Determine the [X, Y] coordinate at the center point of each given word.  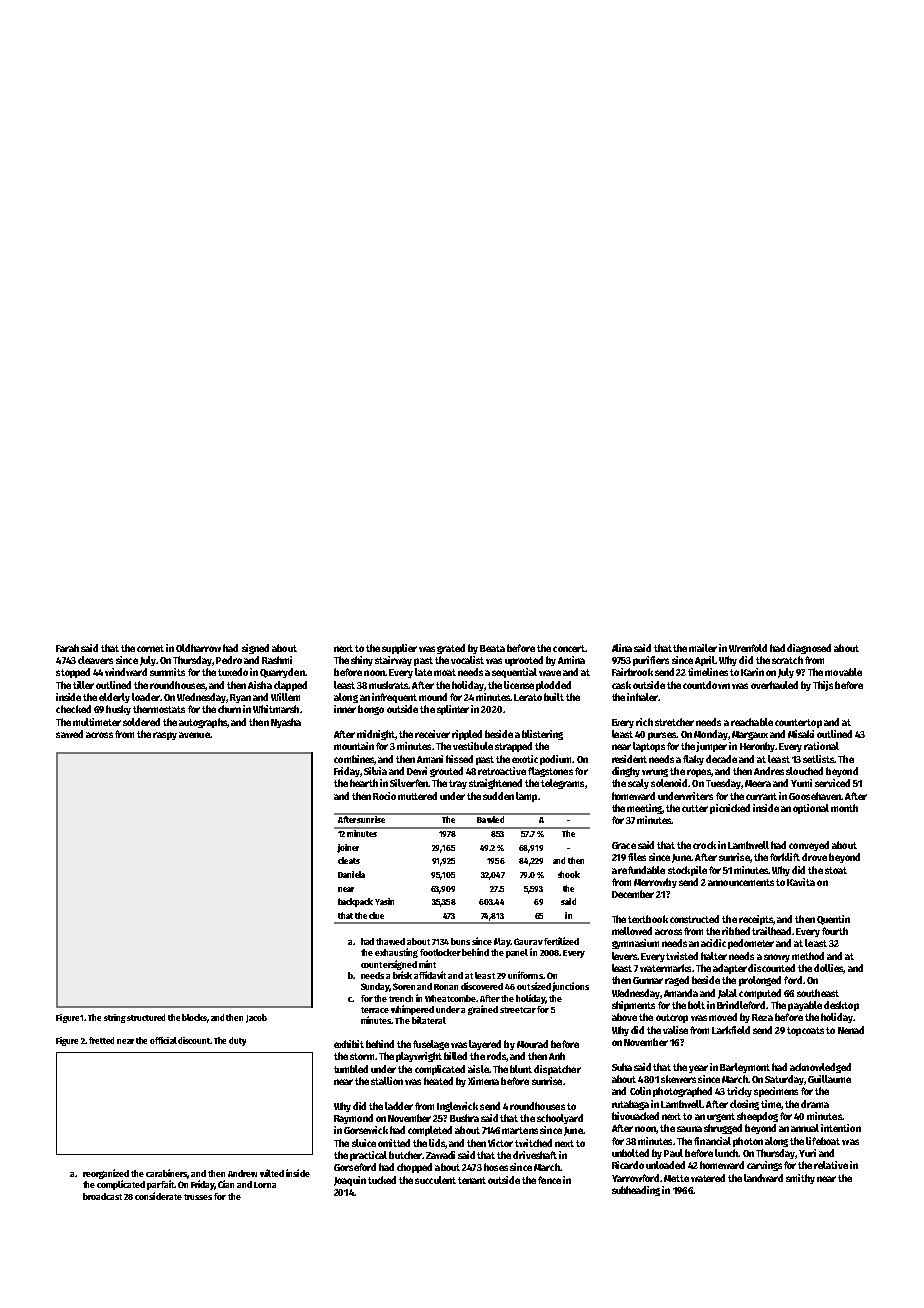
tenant [472, 1180]
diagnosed [809, 649]
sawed [69, 734]
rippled [467, 735]
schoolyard [560, 1119]
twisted [682, 956]
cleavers [95, 660]
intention [841, 1128]
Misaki [801, 734]
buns [460, 941]
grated [451, 649]
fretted [101, 1040]
